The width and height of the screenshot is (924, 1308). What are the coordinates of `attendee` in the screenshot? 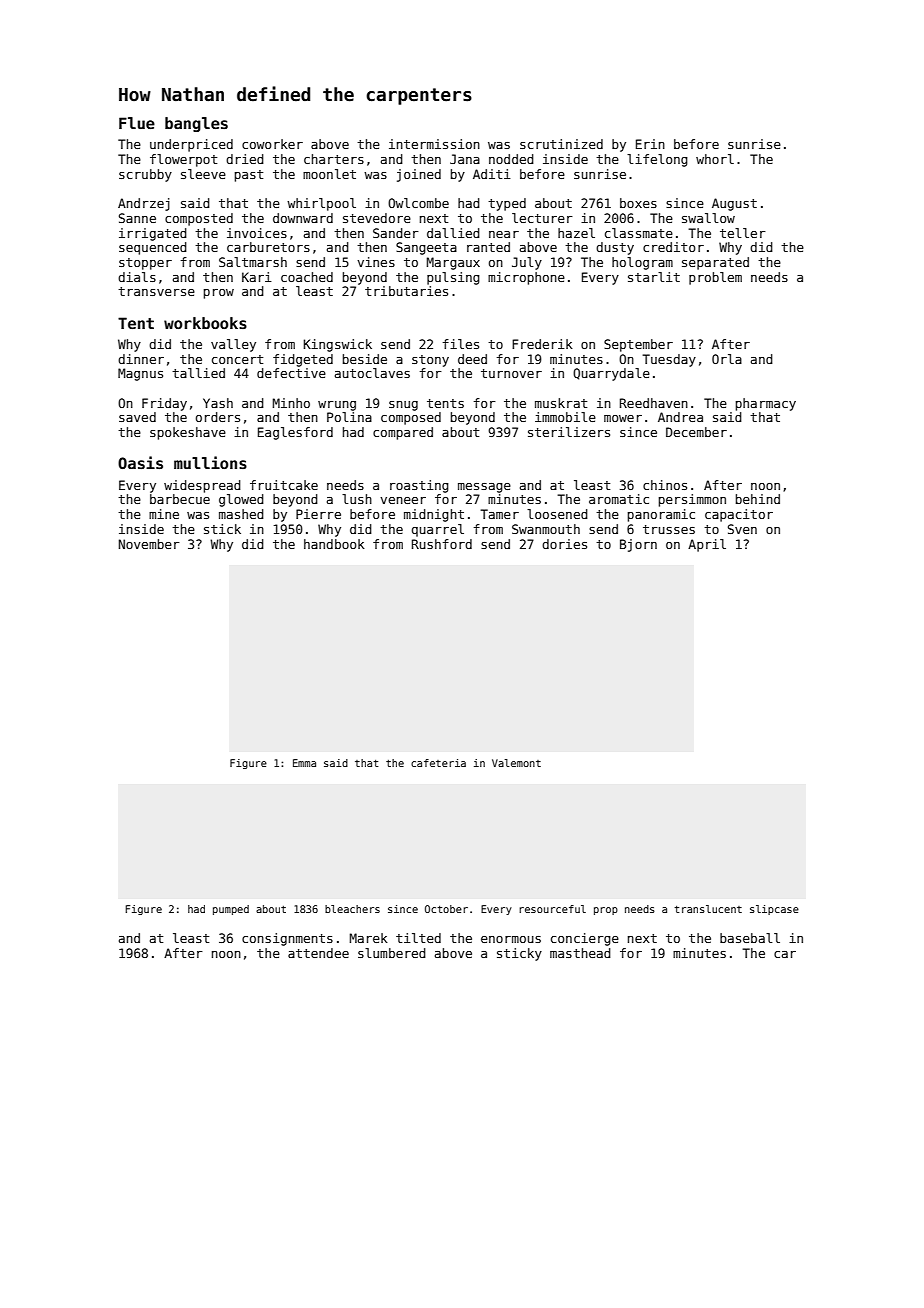 It's located at (318, 953).
